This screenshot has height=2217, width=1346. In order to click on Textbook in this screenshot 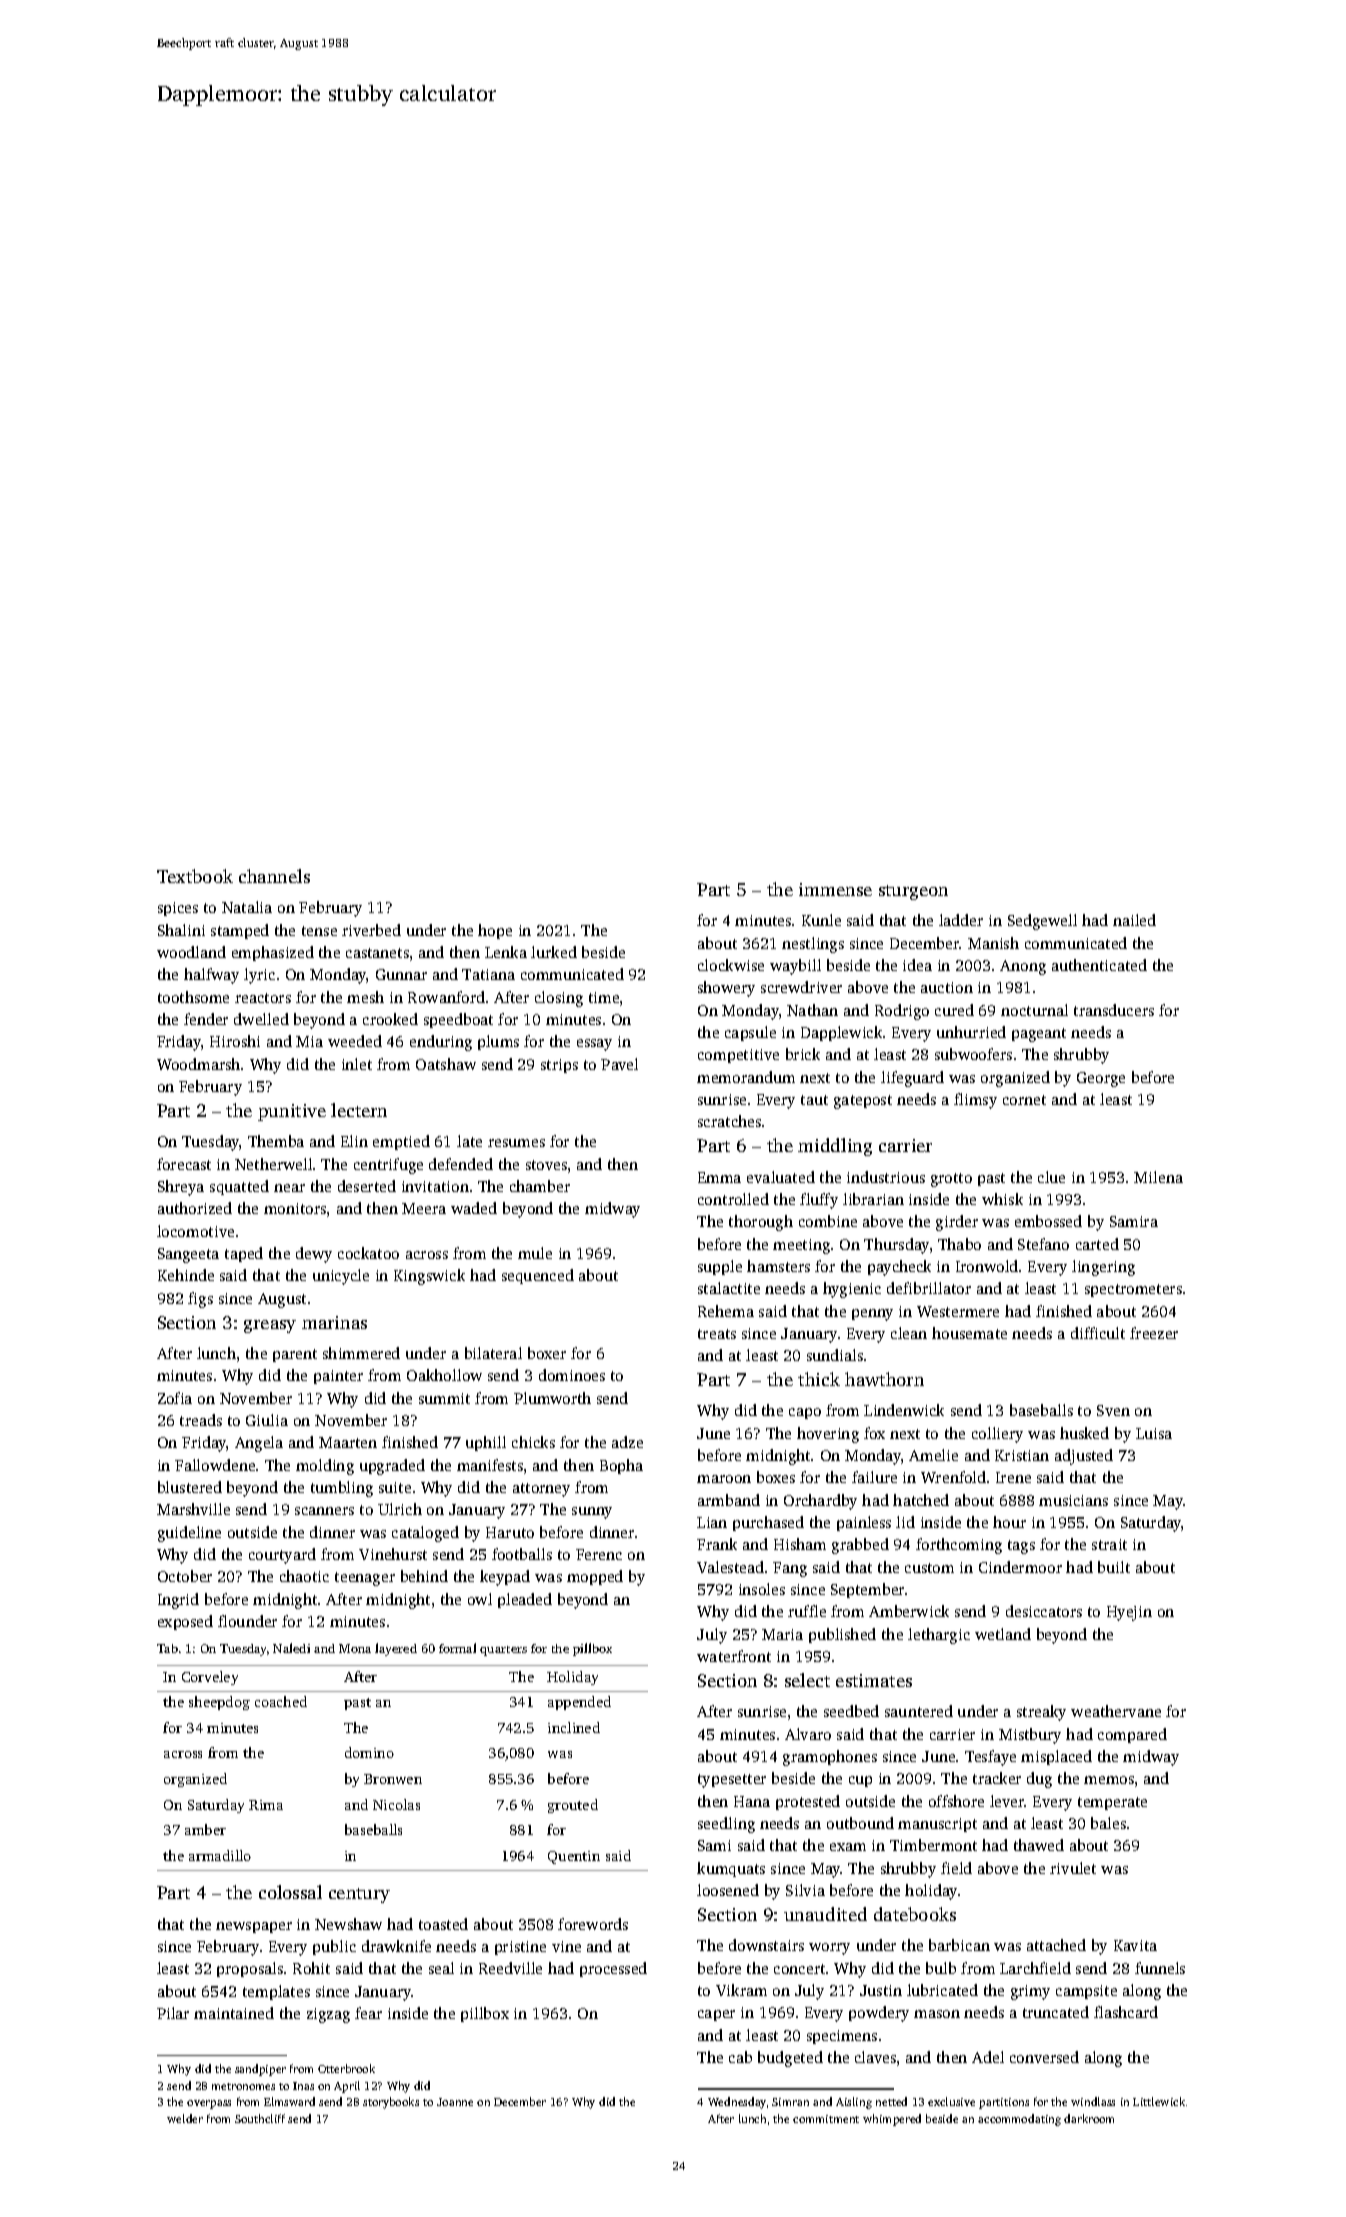, I will do `click(195, 876)`.
